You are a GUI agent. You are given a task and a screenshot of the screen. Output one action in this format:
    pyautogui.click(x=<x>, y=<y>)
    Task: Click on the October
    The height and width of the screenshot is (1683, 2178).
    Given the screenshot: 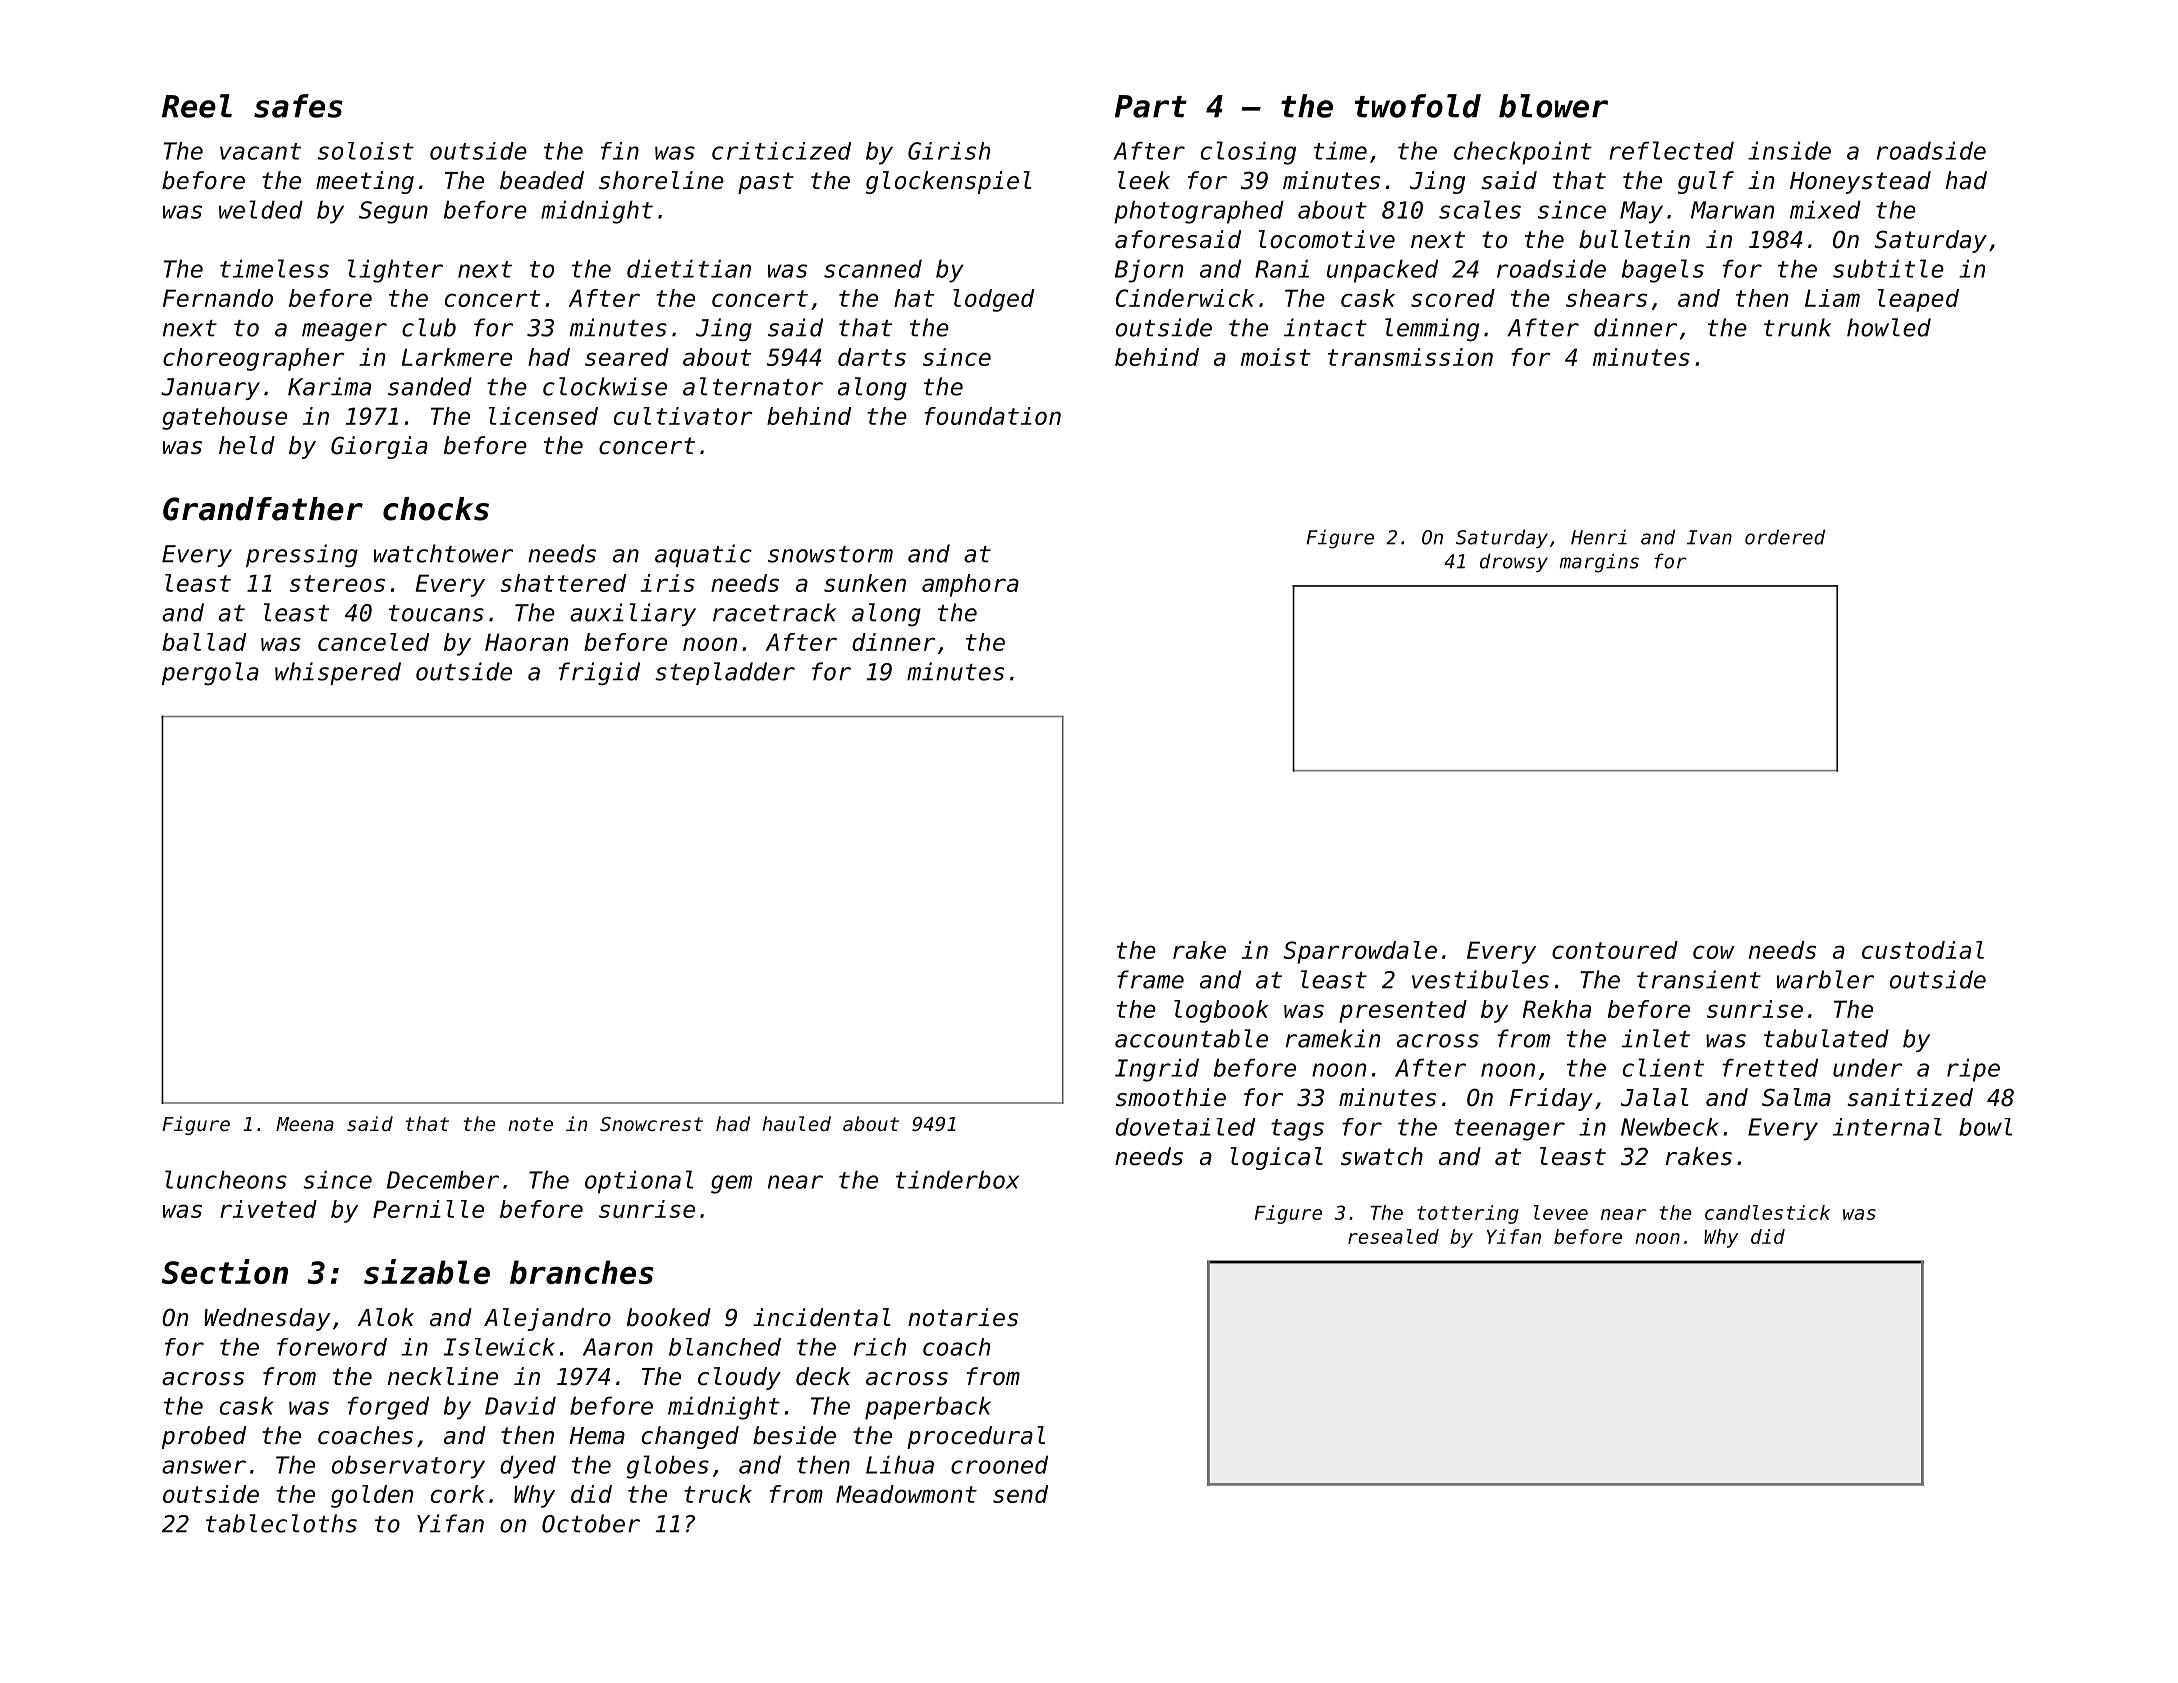 What is the action you would take?
    pyautogui.click(x=591, y=1523)
